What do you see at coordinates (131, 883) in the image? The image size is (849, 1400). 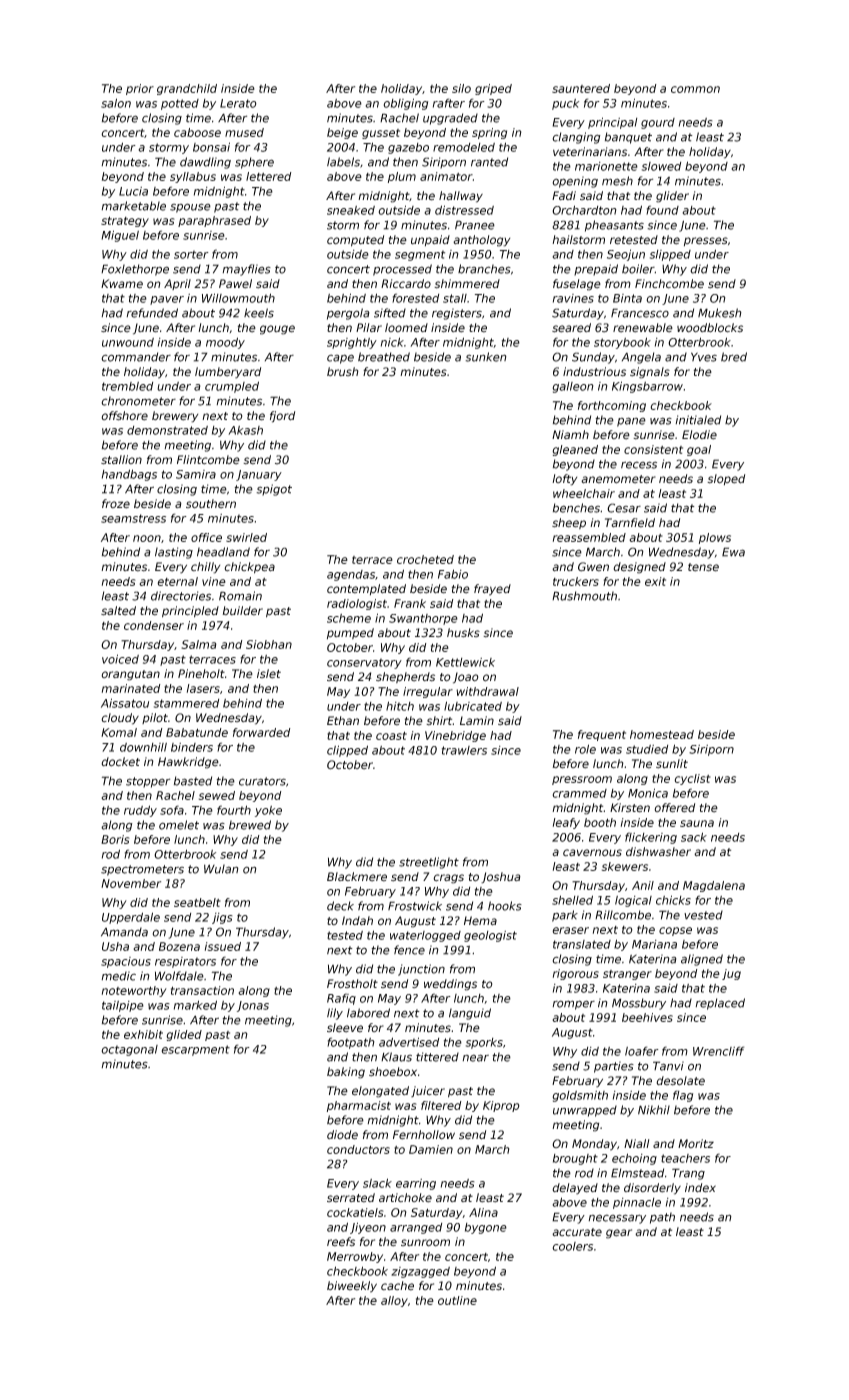 I see `November` at bounding box center [131, 883].
